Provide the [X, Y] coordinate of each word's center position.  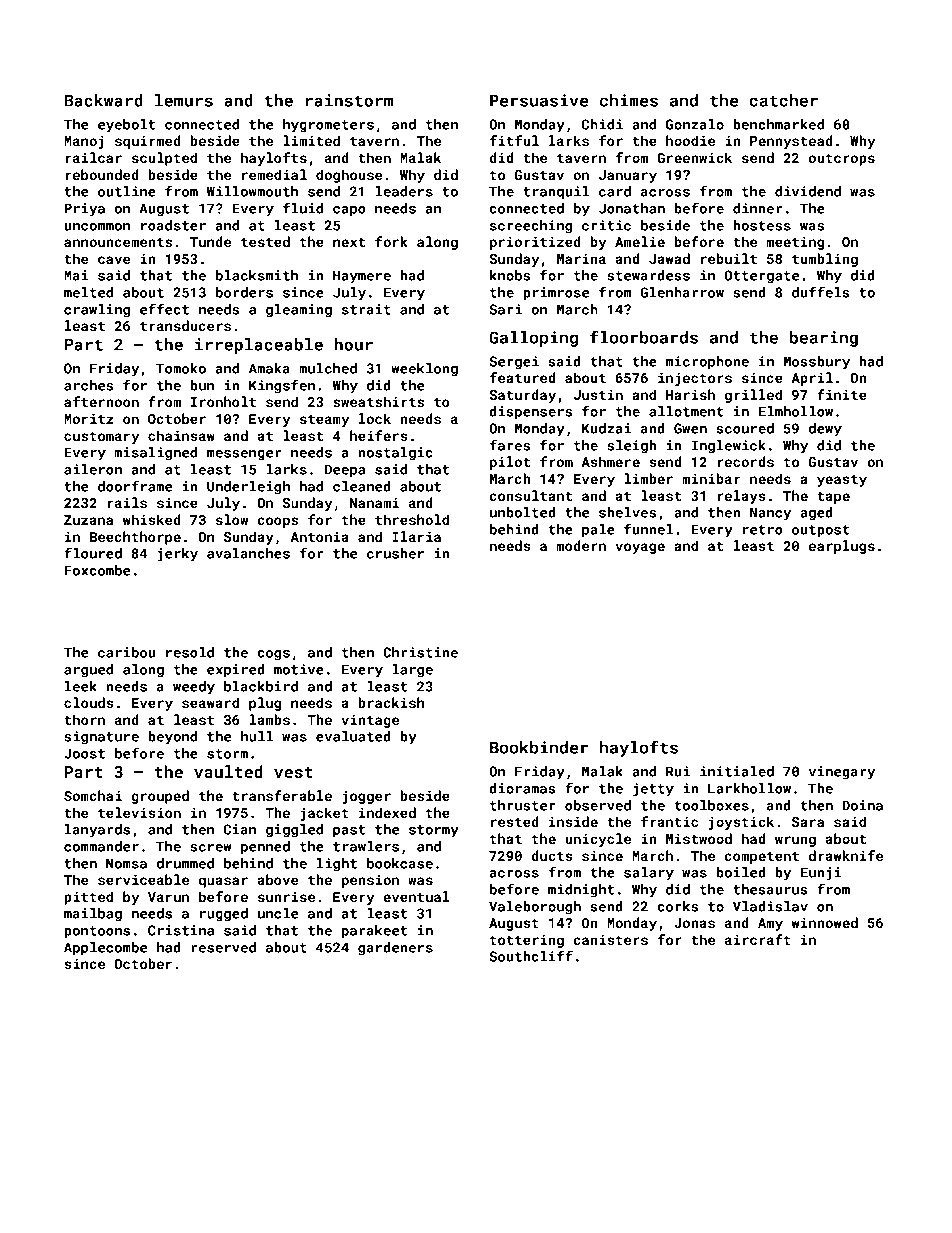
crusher [395, 553]
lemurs [184, 100]
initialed [737, 771]
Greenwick [694, 157]
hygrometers [328, 126]
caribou [126, 652]
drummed [185, 863]
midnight [581, 891]
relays [742, 497]
